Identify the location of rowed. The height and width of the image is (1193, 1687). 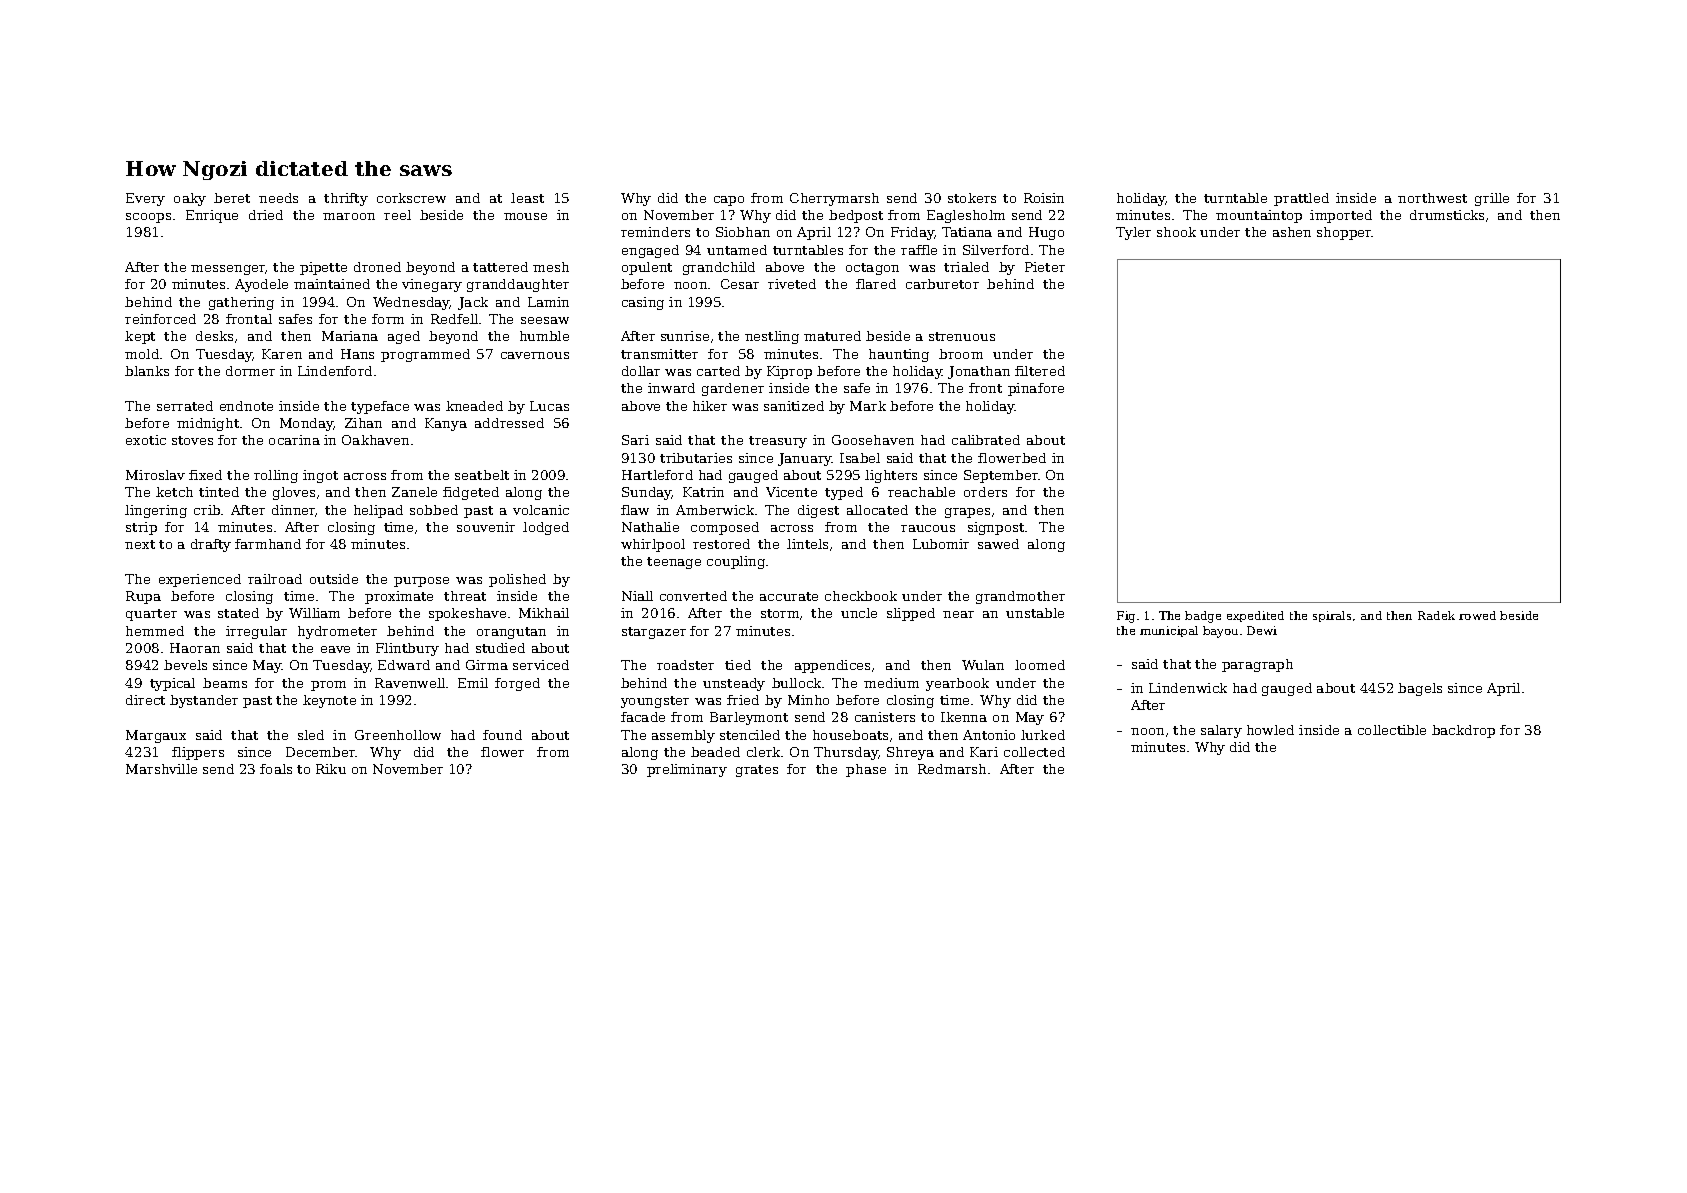
(1477, 615).
